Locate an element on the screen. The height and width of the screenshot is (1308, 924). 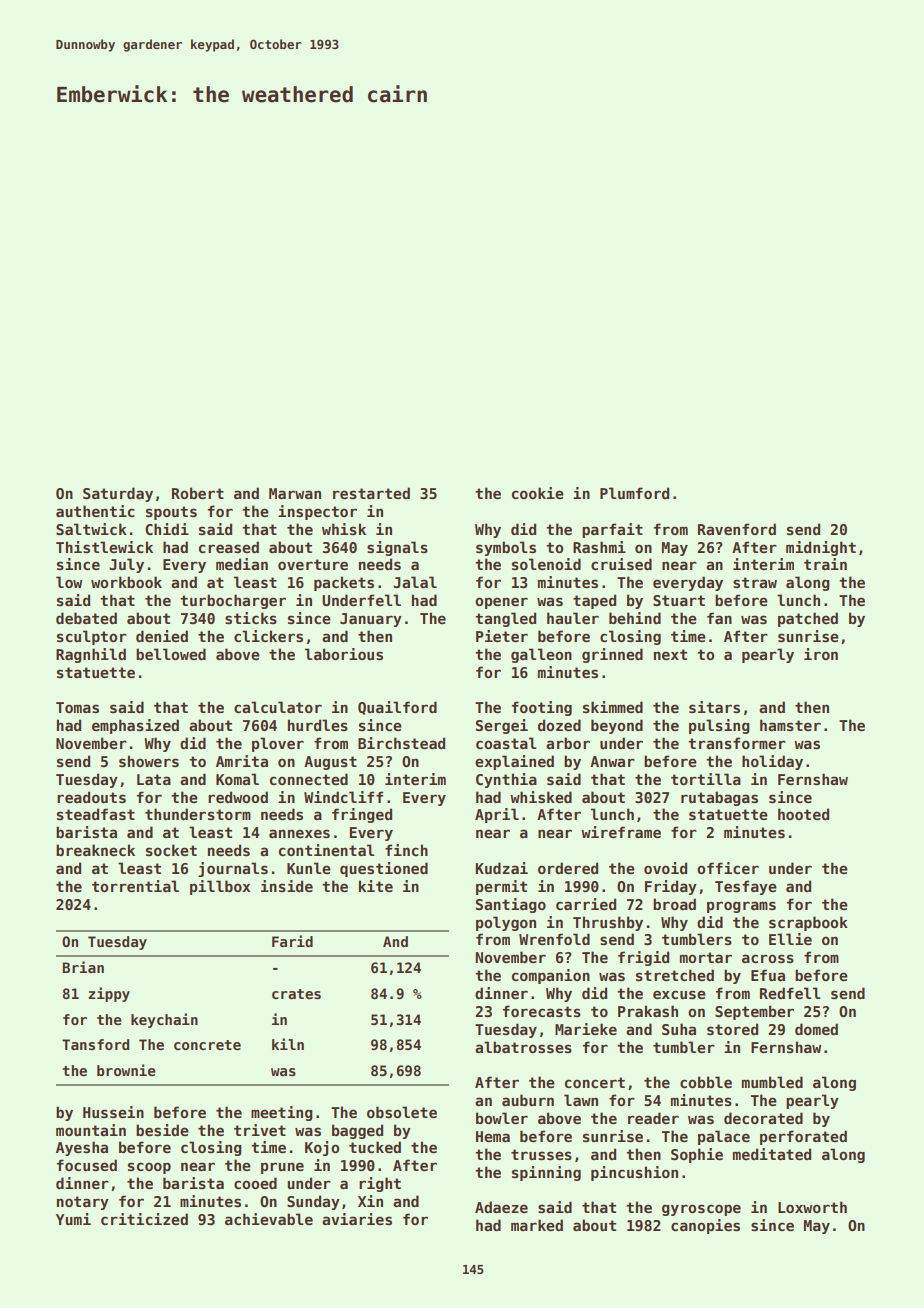
perforated is located at coordinates (803, 1137).
